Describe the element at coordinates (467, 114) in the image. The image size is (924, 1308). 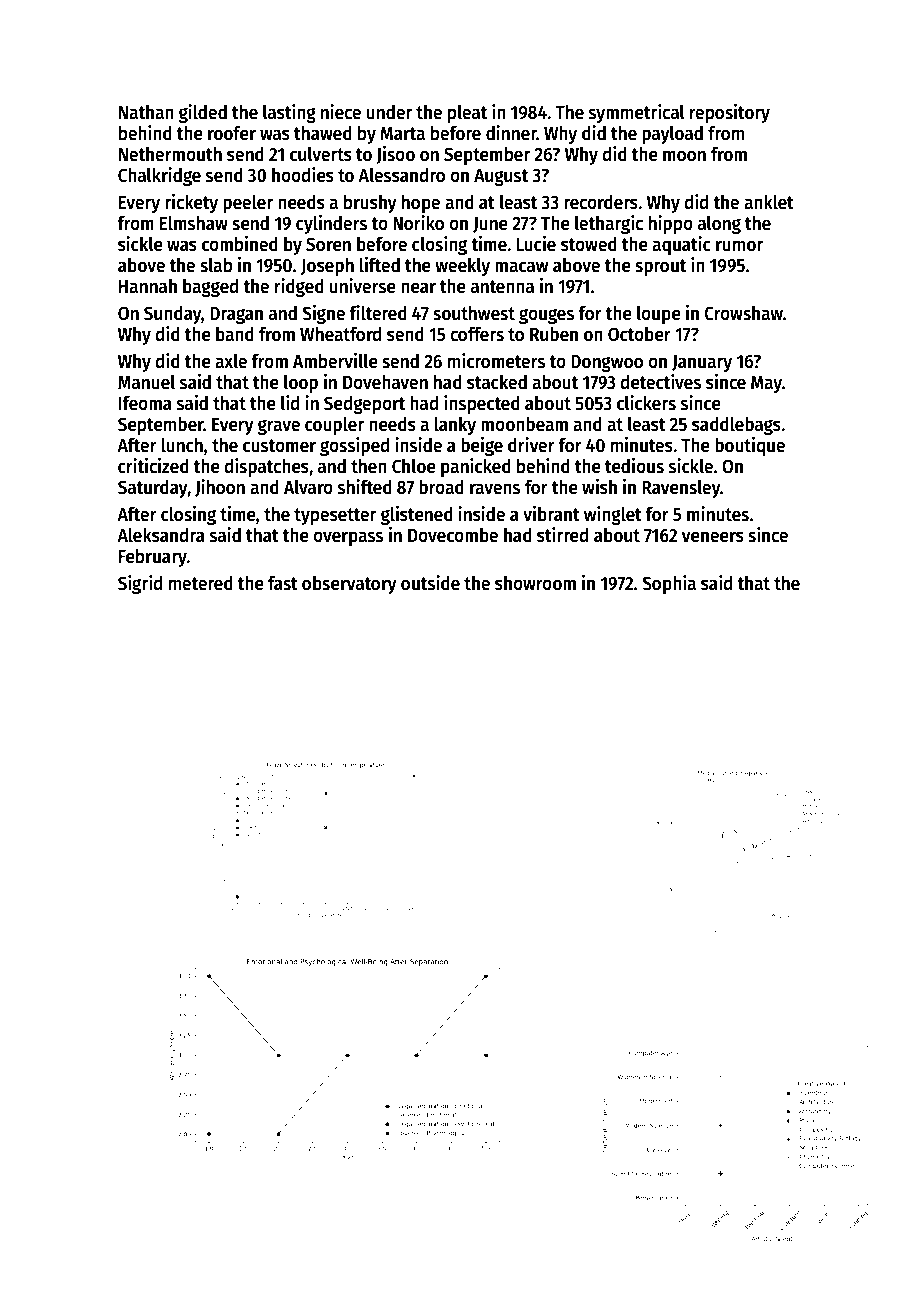
I see `pleat` at that location.
